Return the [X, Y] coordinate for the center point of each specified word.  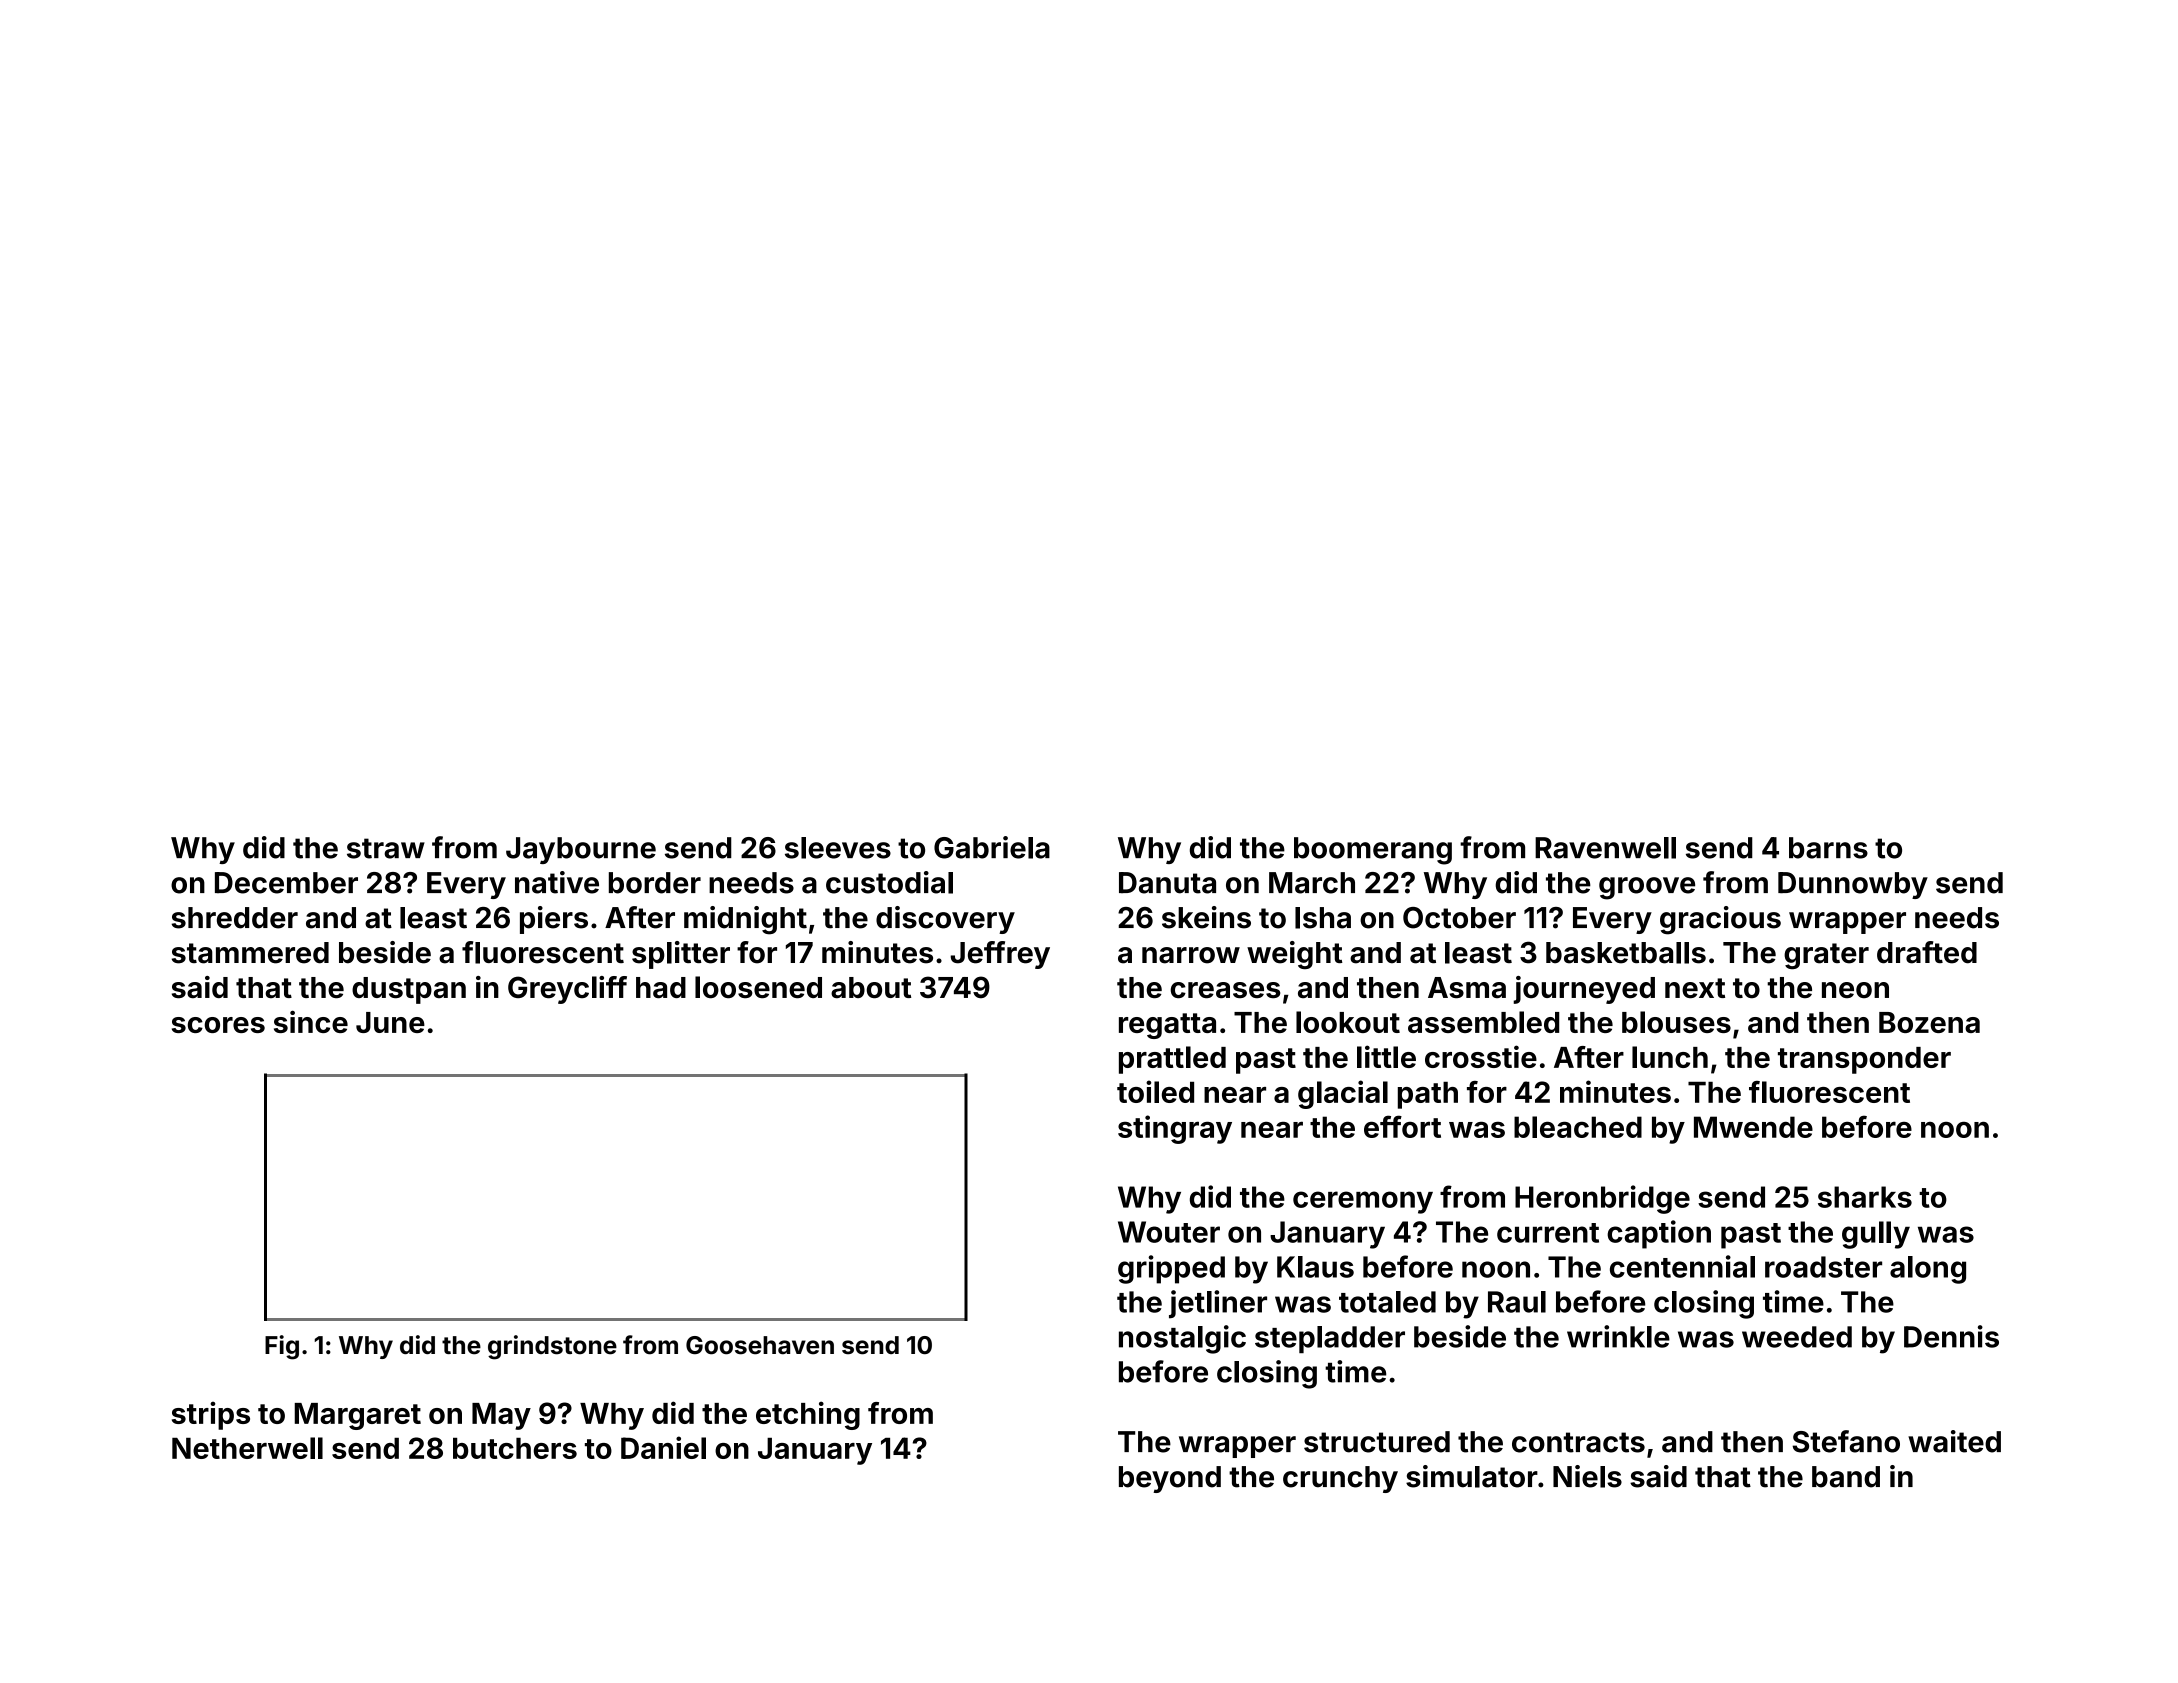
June [390, 1022]
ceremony [1363, 1202]
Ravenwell [1605, 848]
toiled [1155, 1091]
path [1428, 1095]
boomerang [1373, 851]
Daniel [663, 1447]
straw [386, 848]
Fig [282, 1347]
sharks [1865, 1197]
